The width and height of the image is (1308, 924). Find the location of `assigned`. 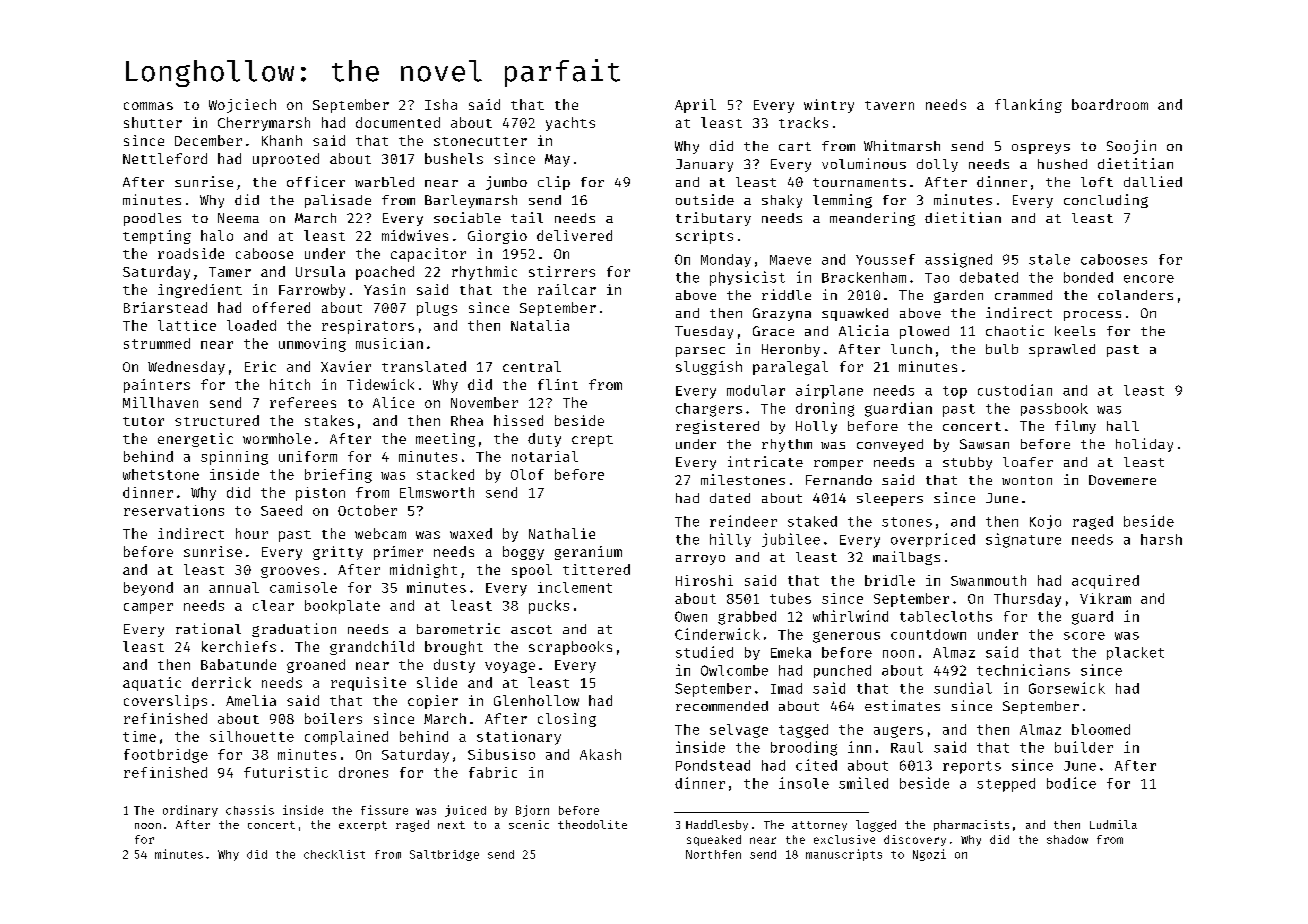

assigned is located at coordinates (958, 260).
